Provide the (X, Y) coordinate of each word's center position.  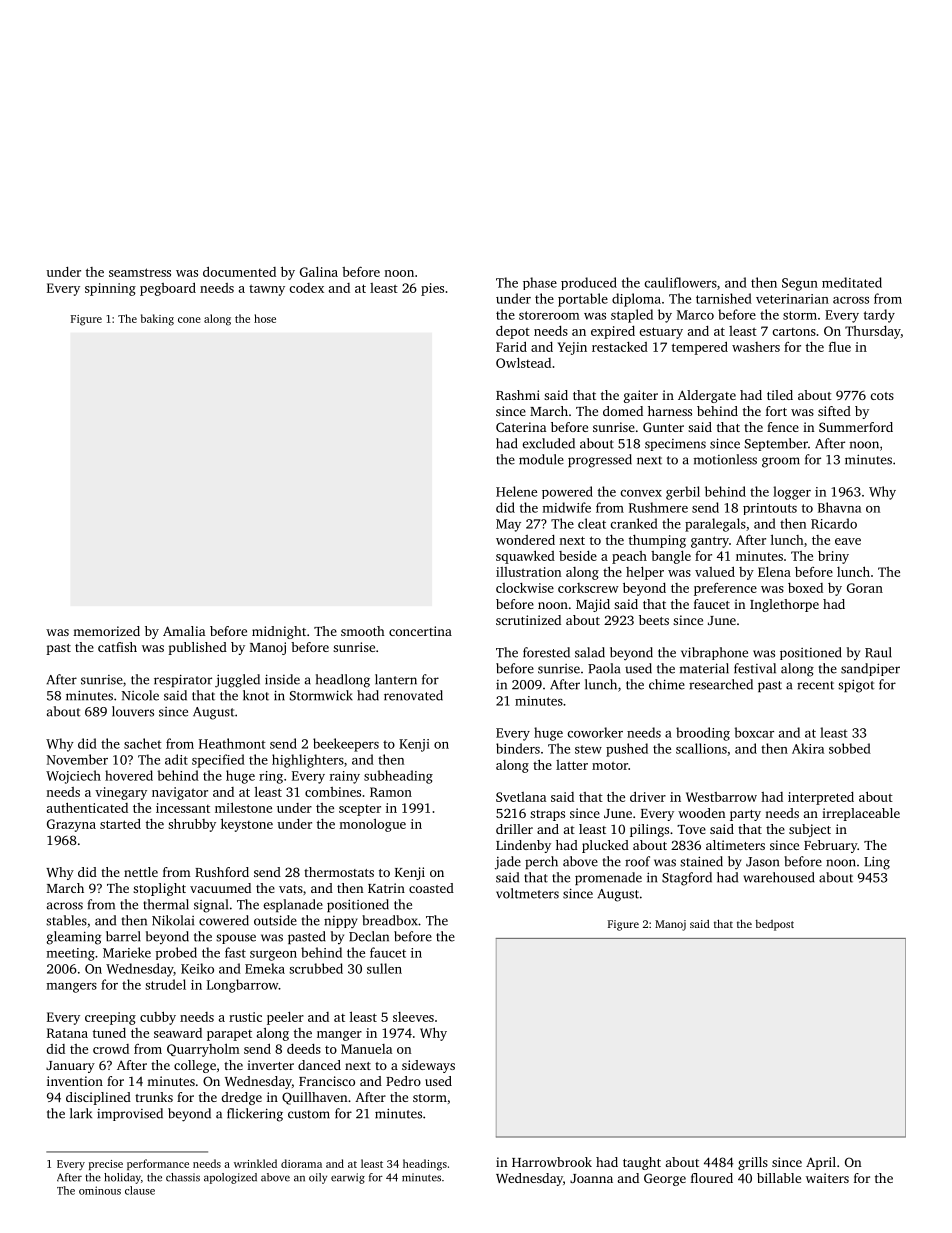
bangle (671, 557)
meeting (71, 954)
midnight (279, 632)
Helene (516, 491)
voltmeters (527, 893)
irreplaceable (861, 814)
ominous (100, 1190)
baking (157, 320)
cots (882, 396)
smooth (363, 631)
